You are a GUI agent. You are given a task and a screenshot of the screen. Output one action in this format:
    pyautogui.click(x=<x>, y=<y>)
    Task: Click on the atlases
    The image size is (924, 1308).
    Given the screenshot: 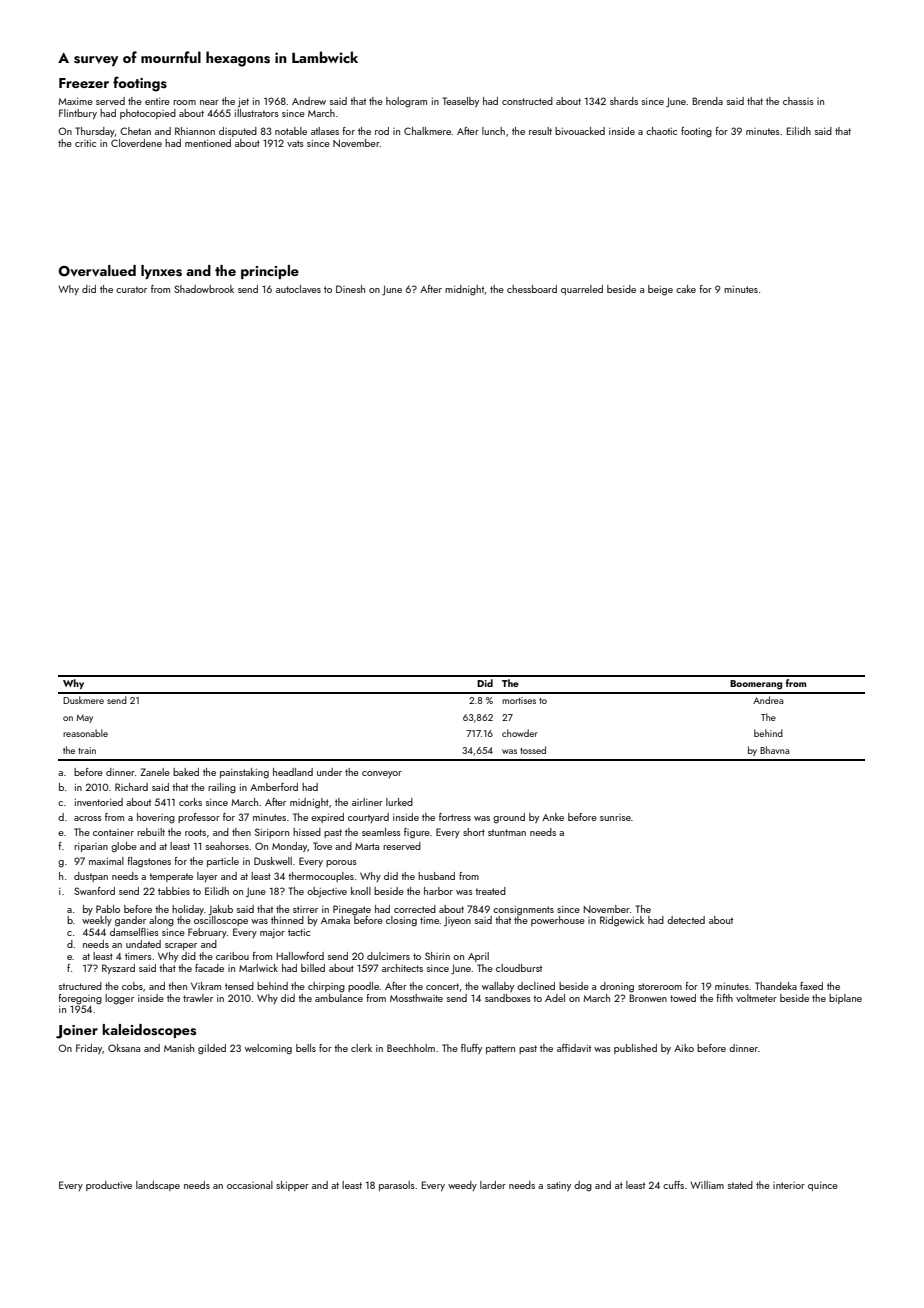 What is the action you would take?
    pyautogui.click(x=325, y=131)
